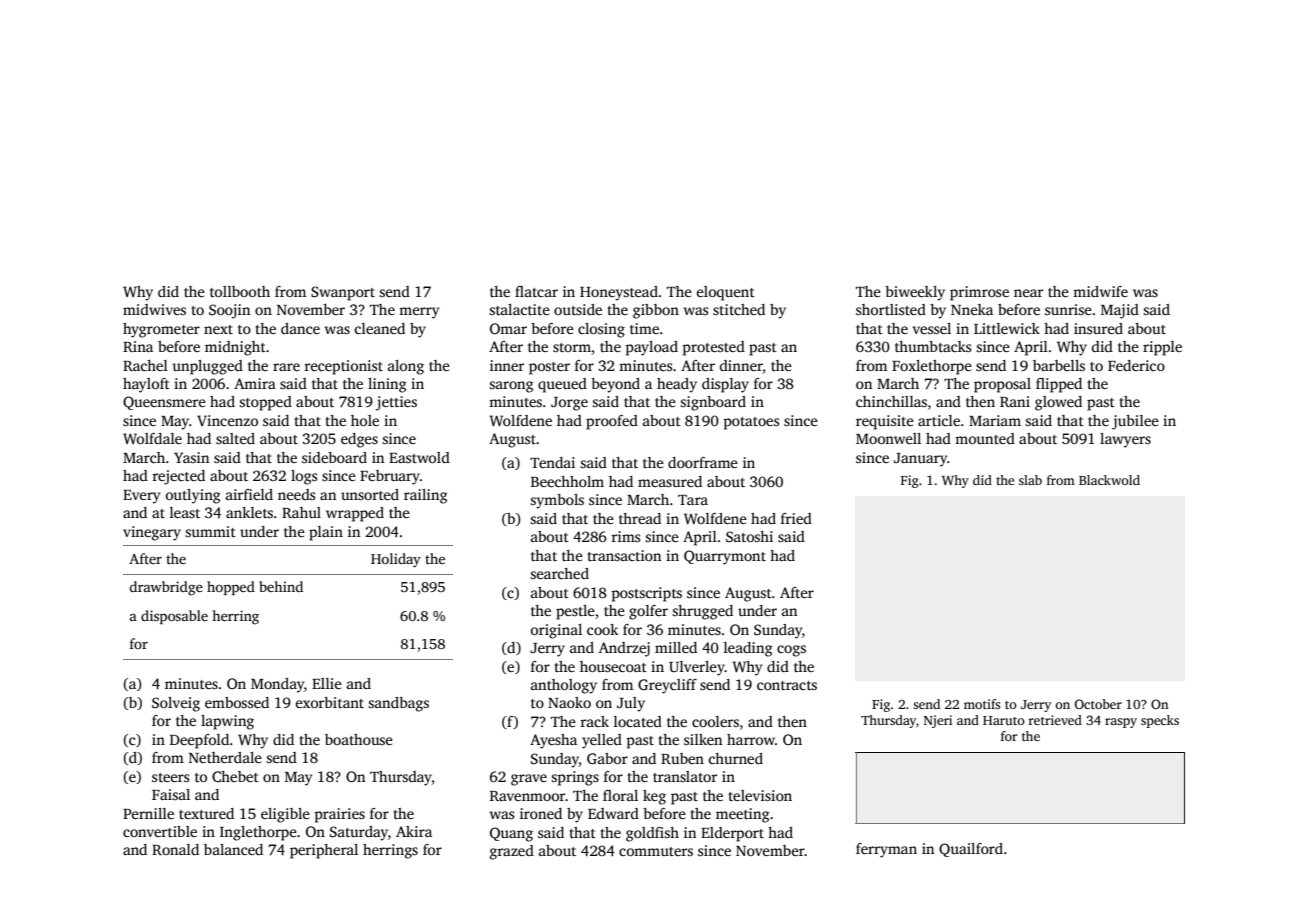 This screenshot has height=924, width=1308. Describe the element at coordinates (1030, 480) in the screenshot. I see `slab` at that location.
